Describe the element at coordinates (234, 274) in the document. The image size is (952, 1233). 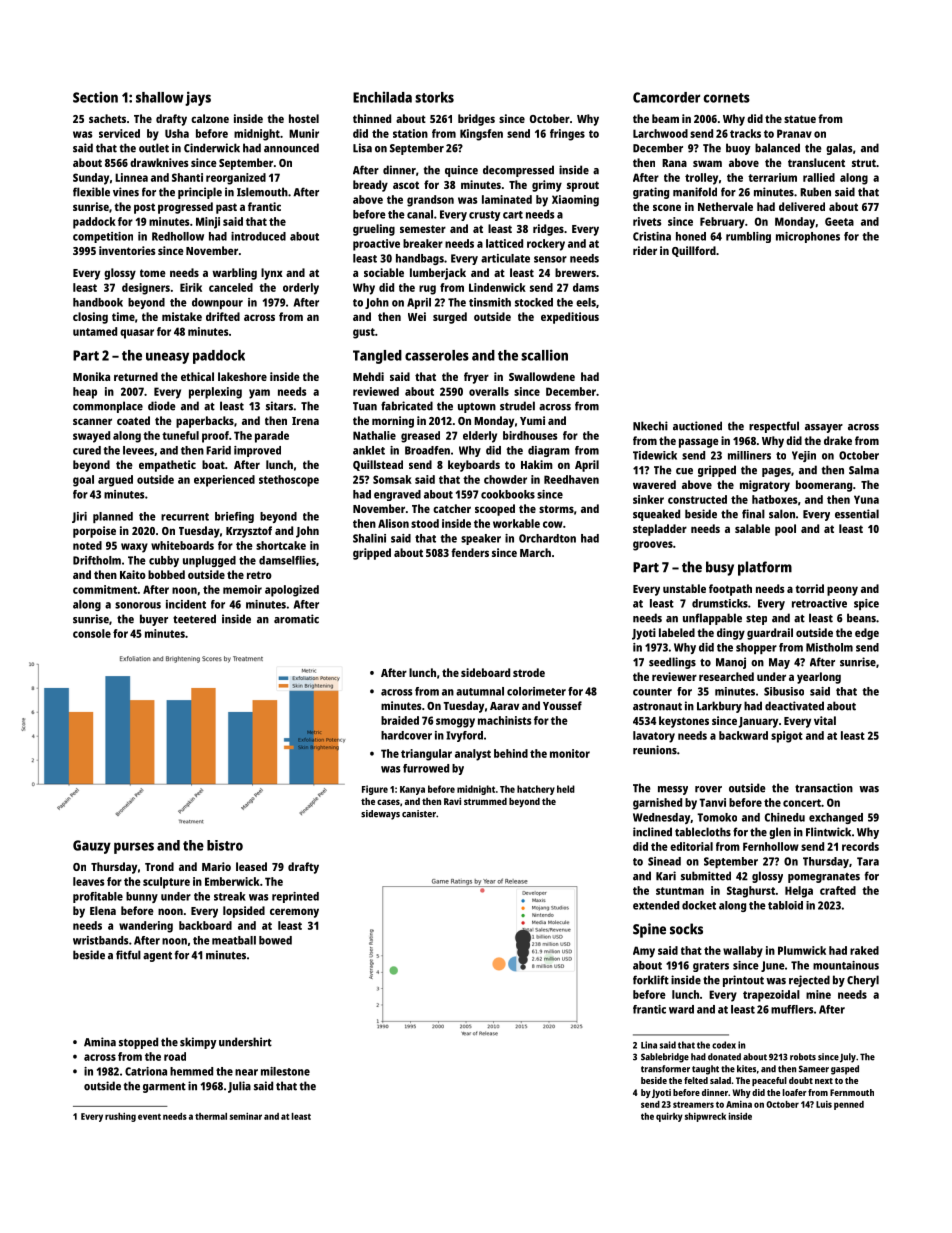
I see `warbling` at that location.
